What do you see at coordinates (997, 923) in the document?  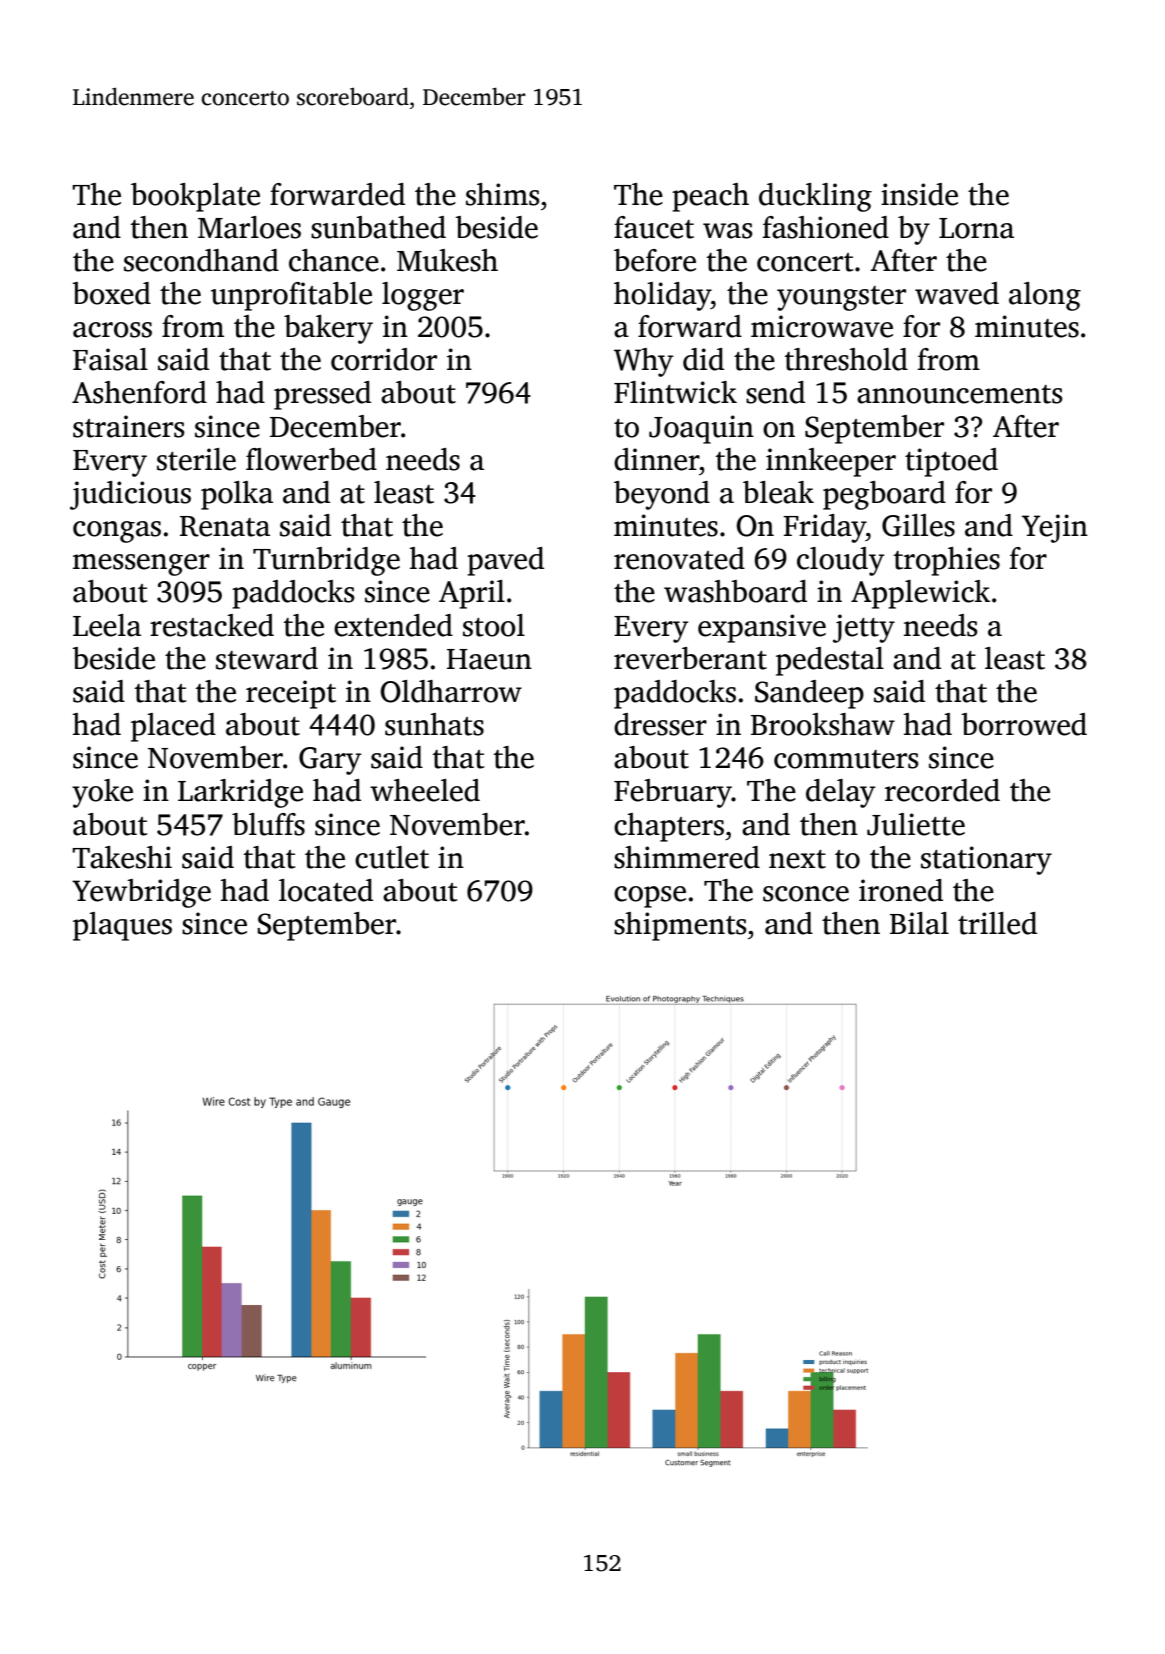 I see `trilled` at bounding box center [997, 923].
